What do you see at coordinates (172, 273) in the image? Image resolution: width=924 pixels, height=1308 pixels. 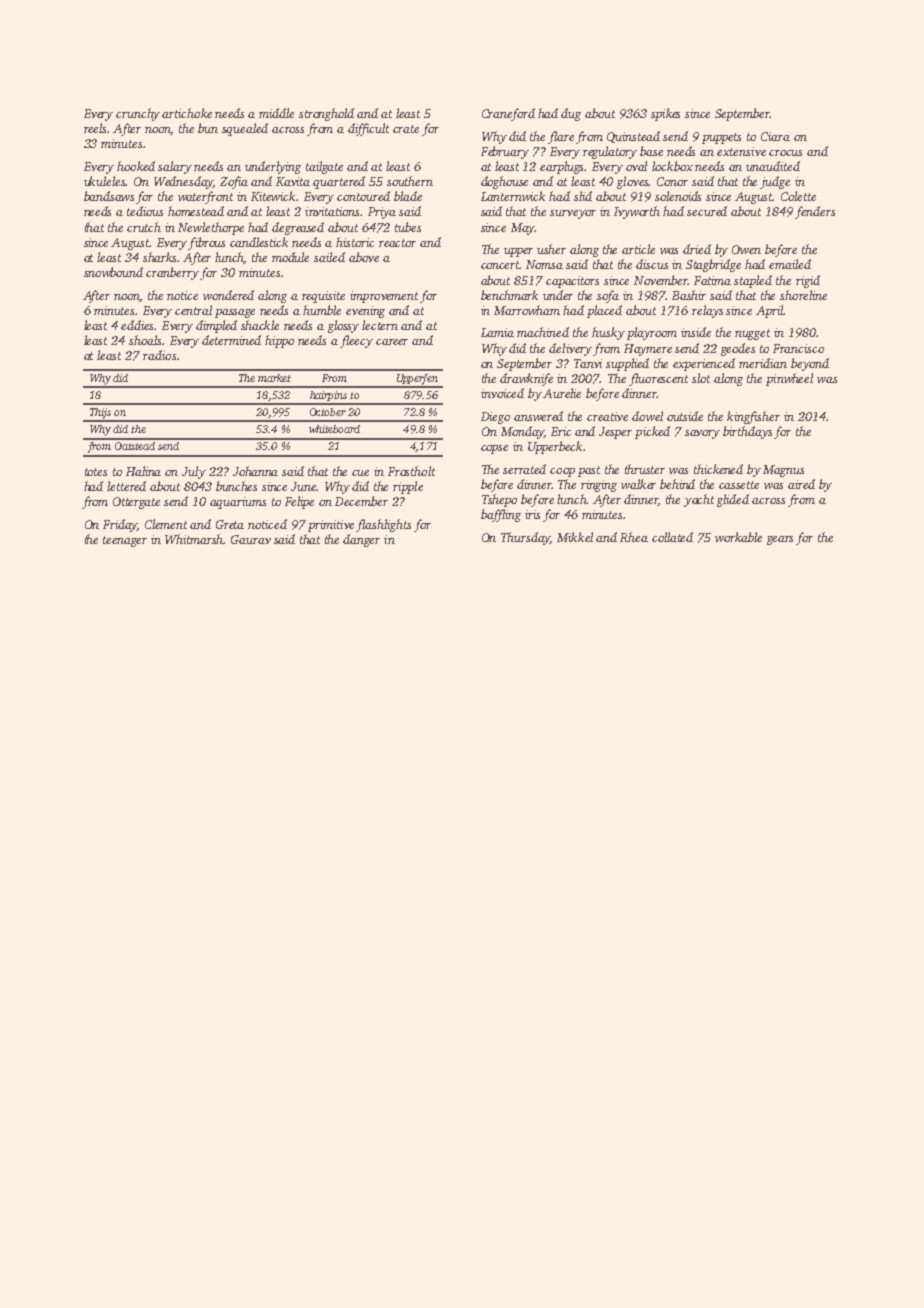 I see `cranberry` at bounding box center [172, 273].
